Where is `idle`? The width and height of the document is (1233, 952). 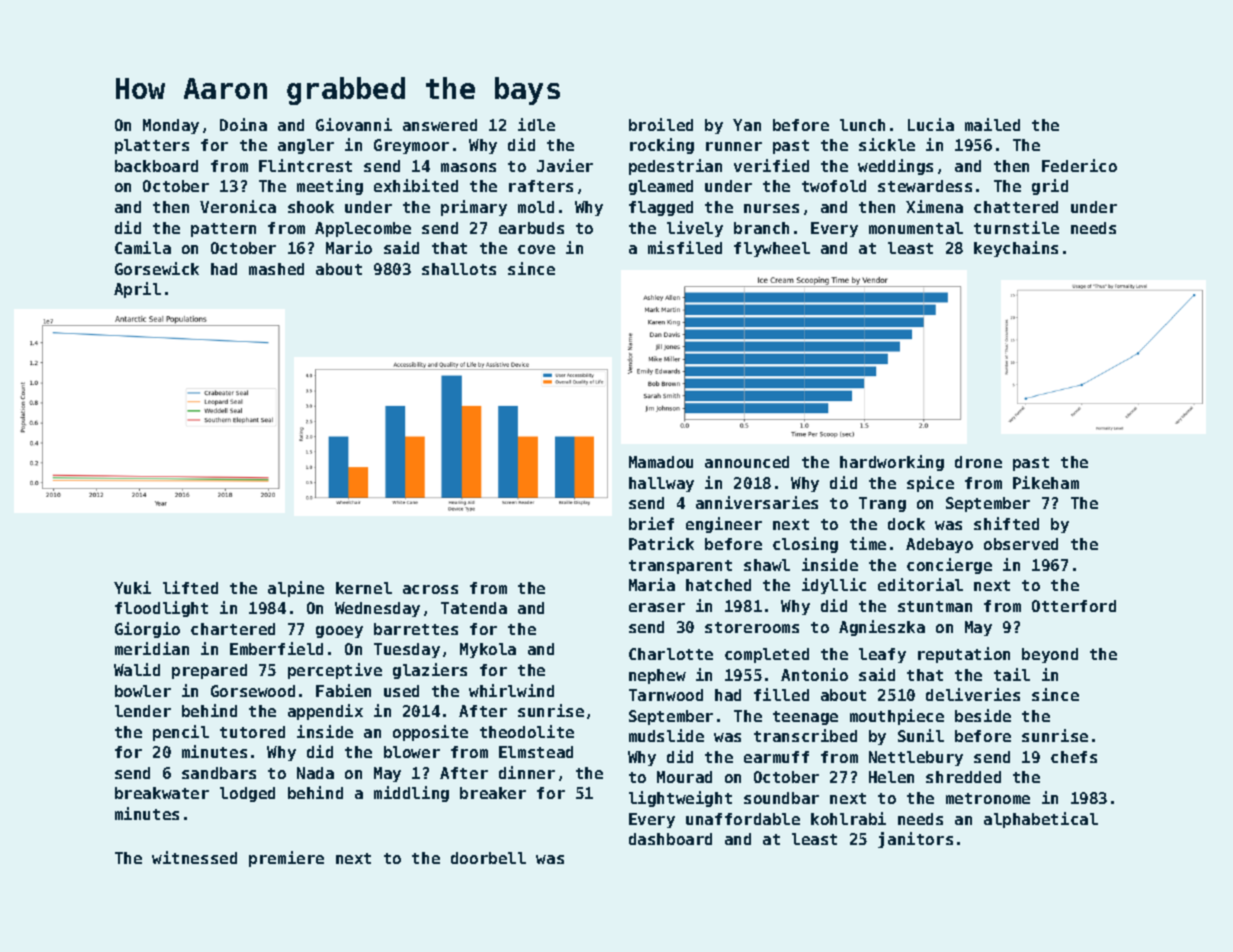
idle is located at coordinates (536, 124).
